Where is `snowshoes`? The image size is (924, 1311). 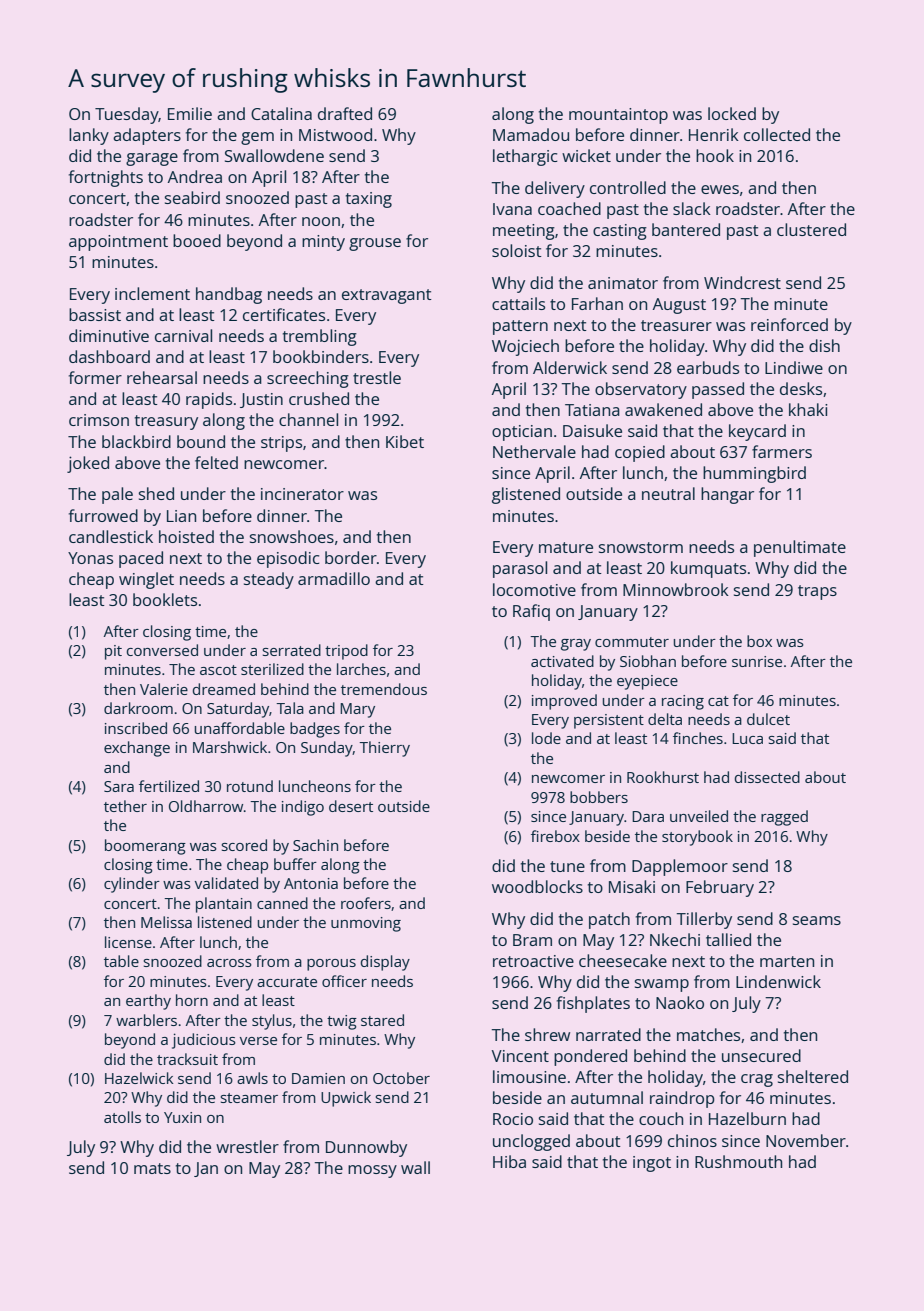 snowshoes is located at coordinates (292, 536).
